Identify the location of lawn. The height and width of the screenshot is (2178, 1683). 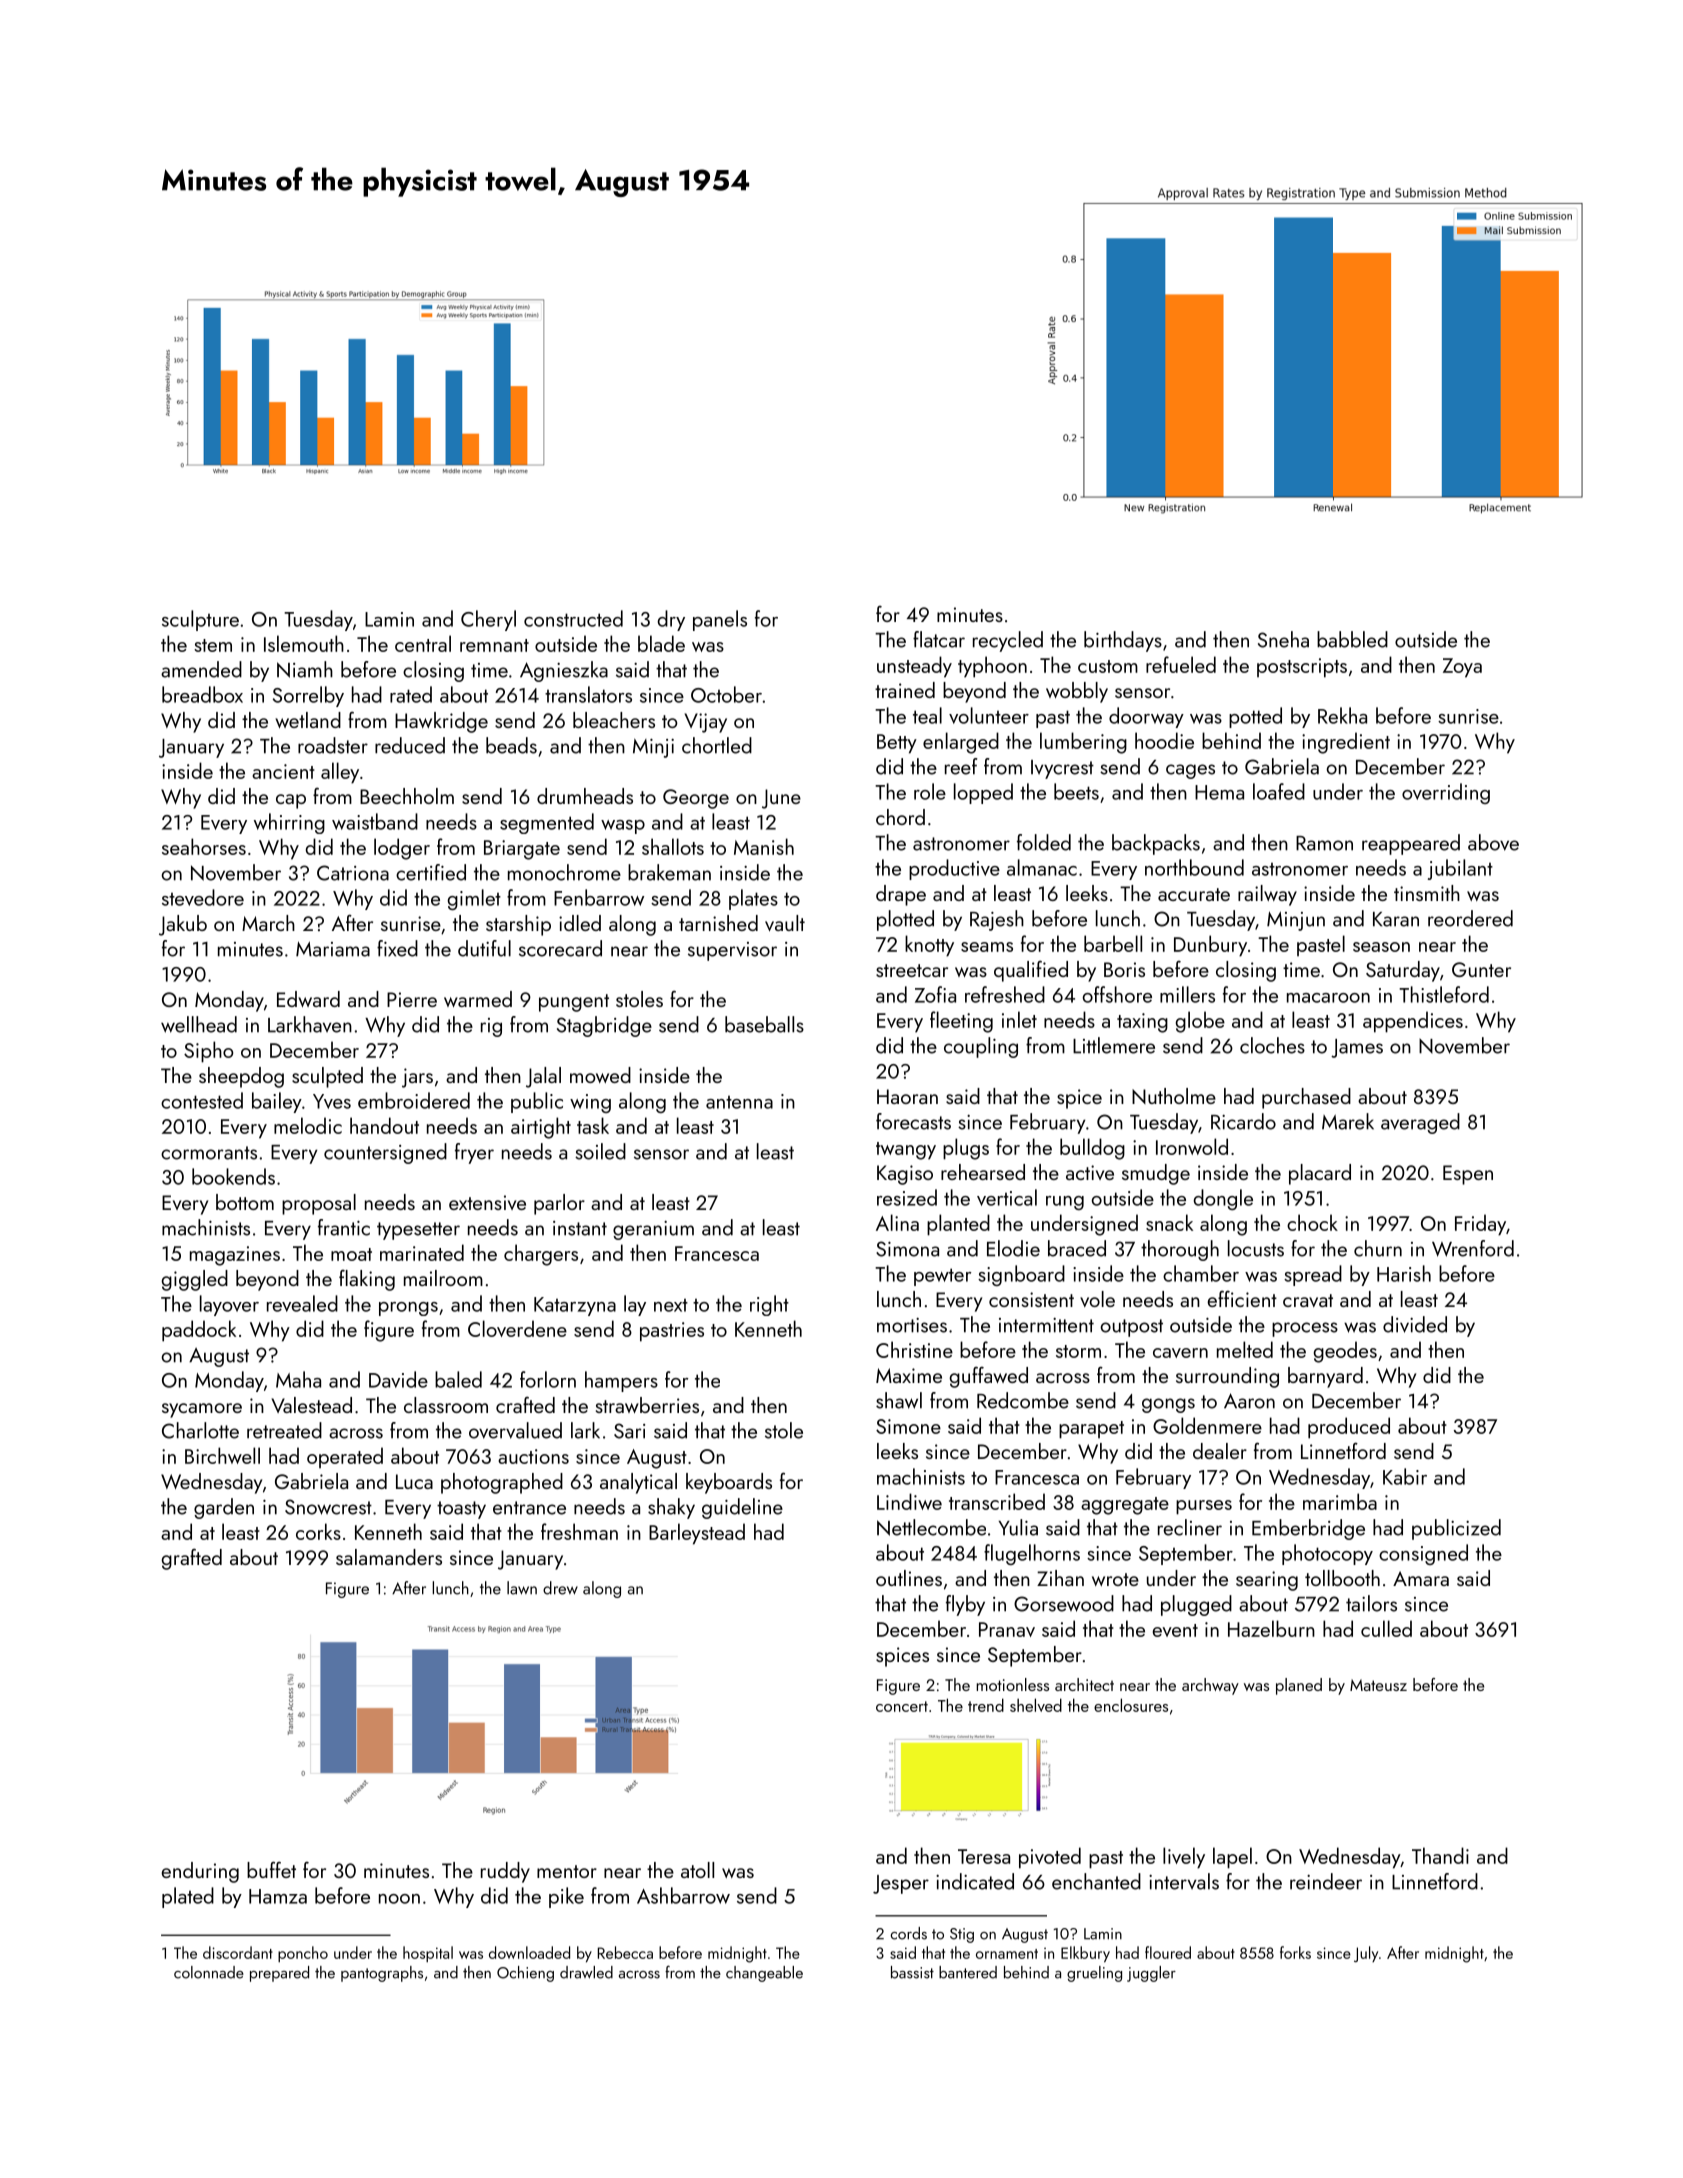
(522, 1588).
